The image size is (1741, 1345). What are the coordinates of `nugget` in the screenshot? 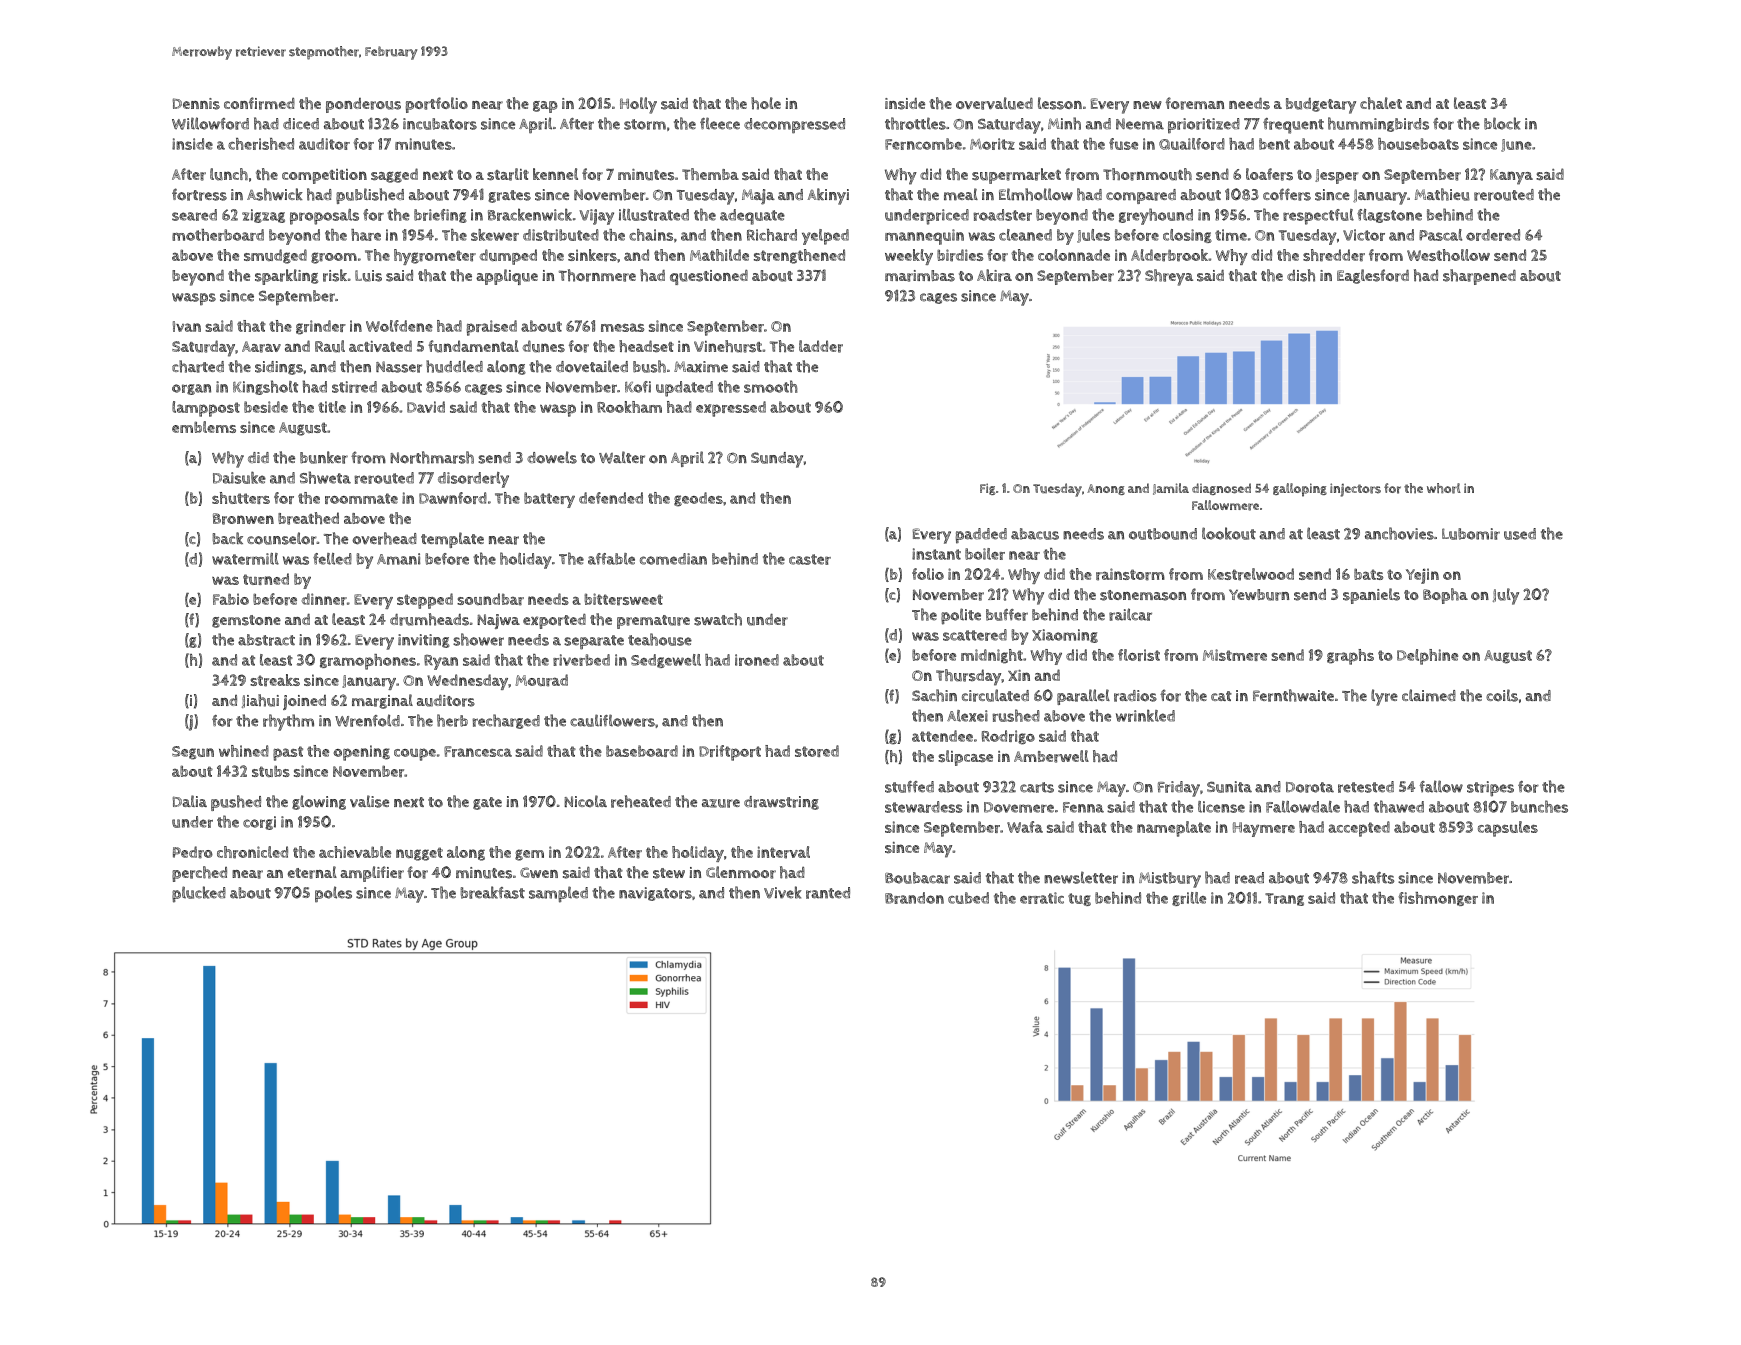 It's located at (419, 854).
